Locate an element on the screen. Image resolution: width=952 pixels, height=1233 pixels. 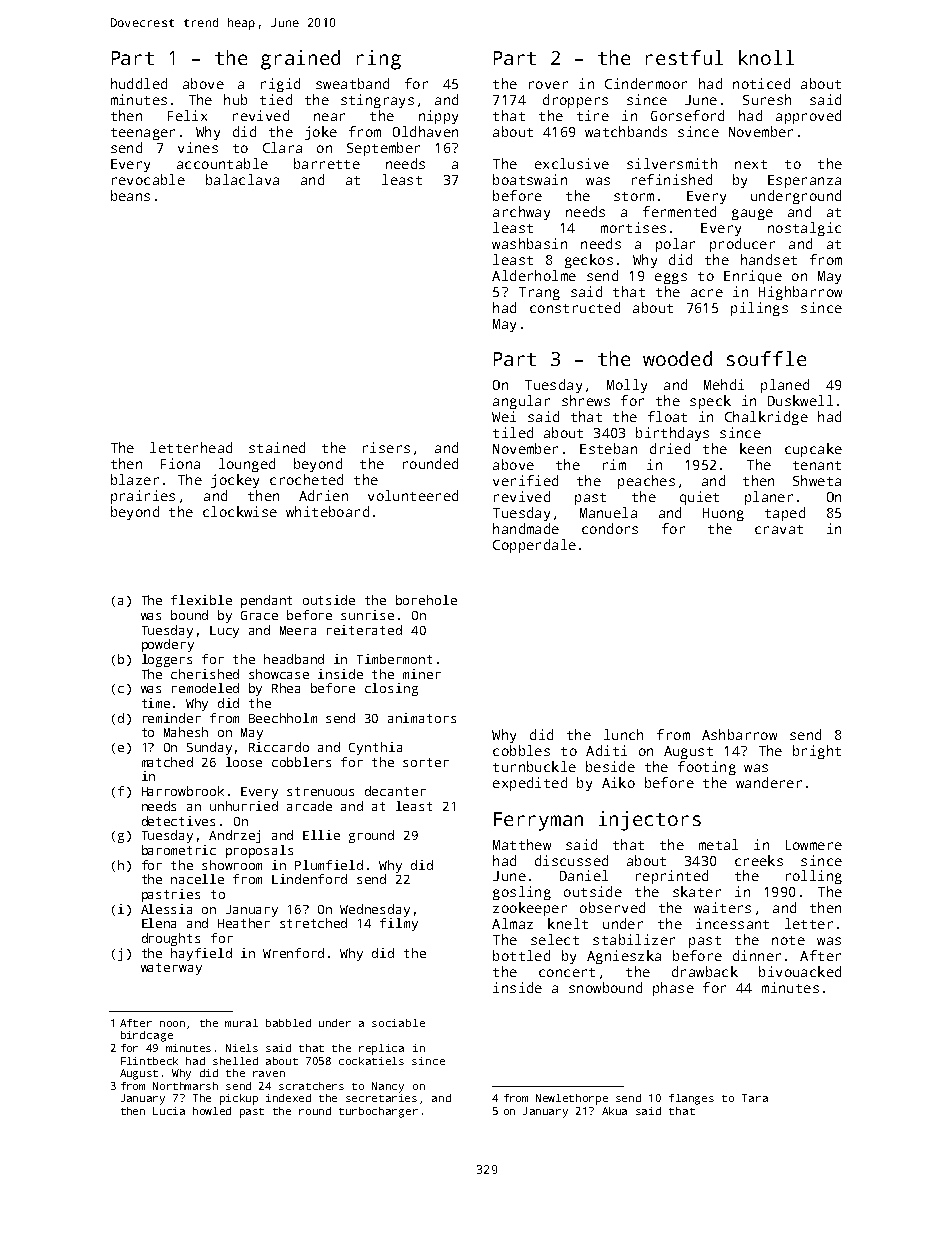
matched is located at coordinates (167, 762).
